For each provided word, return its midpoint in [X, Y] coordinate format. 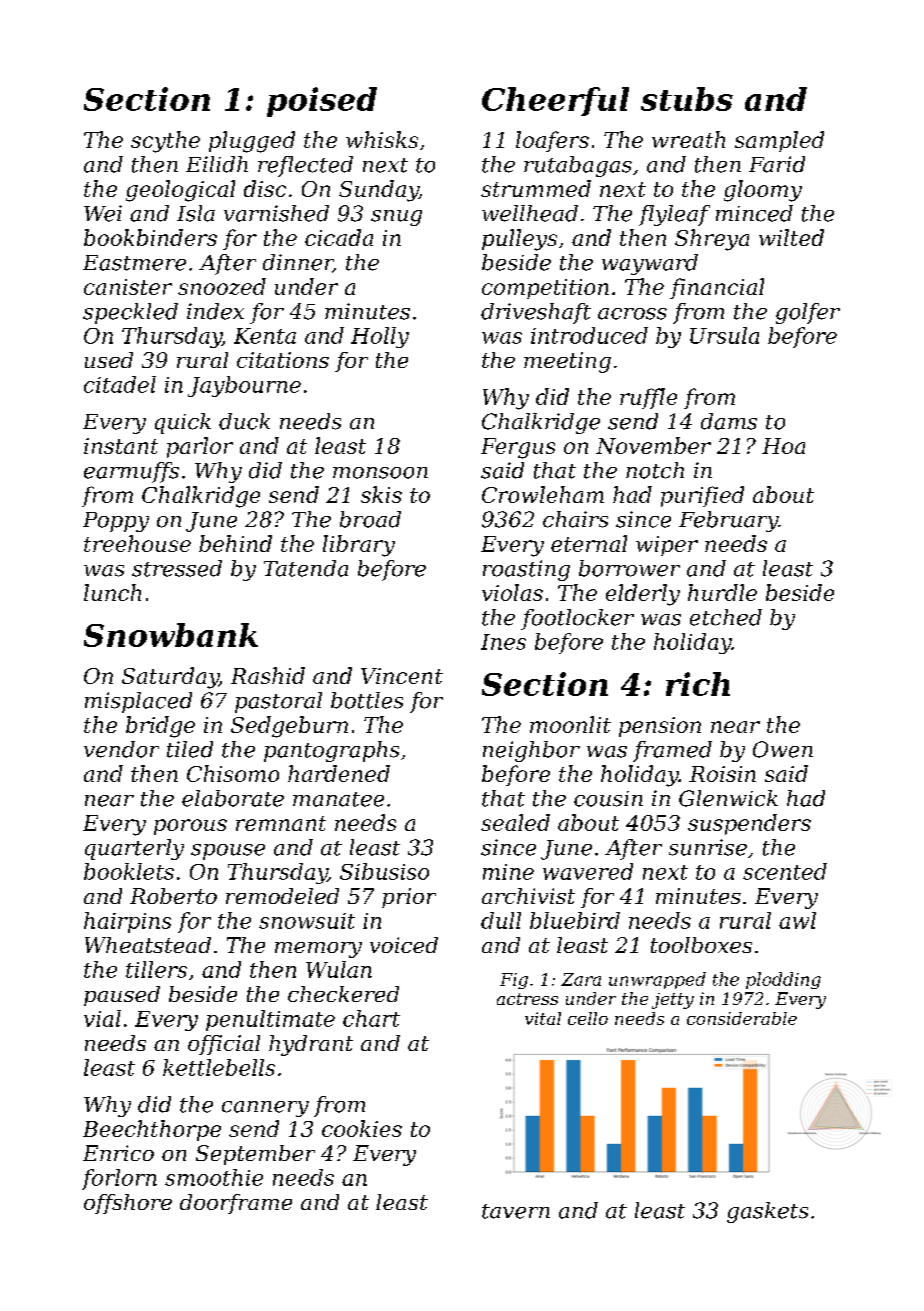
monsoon [380, 473]
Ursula [724, 335]
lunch [112, 592]
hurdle [722, 592]
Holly [380, 337]
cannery [265, 1109]
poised [322, 102]
